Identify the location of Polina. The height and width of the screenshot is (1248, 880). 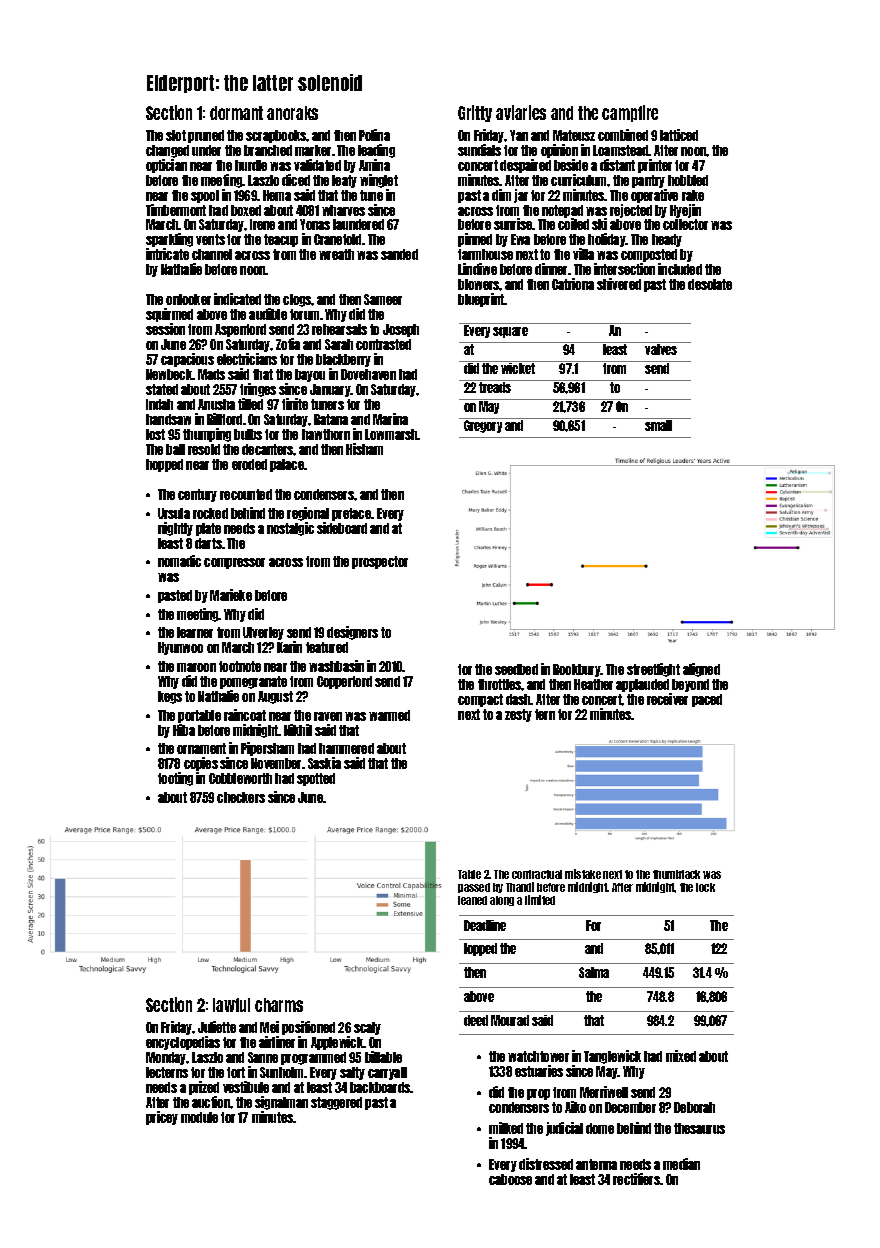
(374, 135).
